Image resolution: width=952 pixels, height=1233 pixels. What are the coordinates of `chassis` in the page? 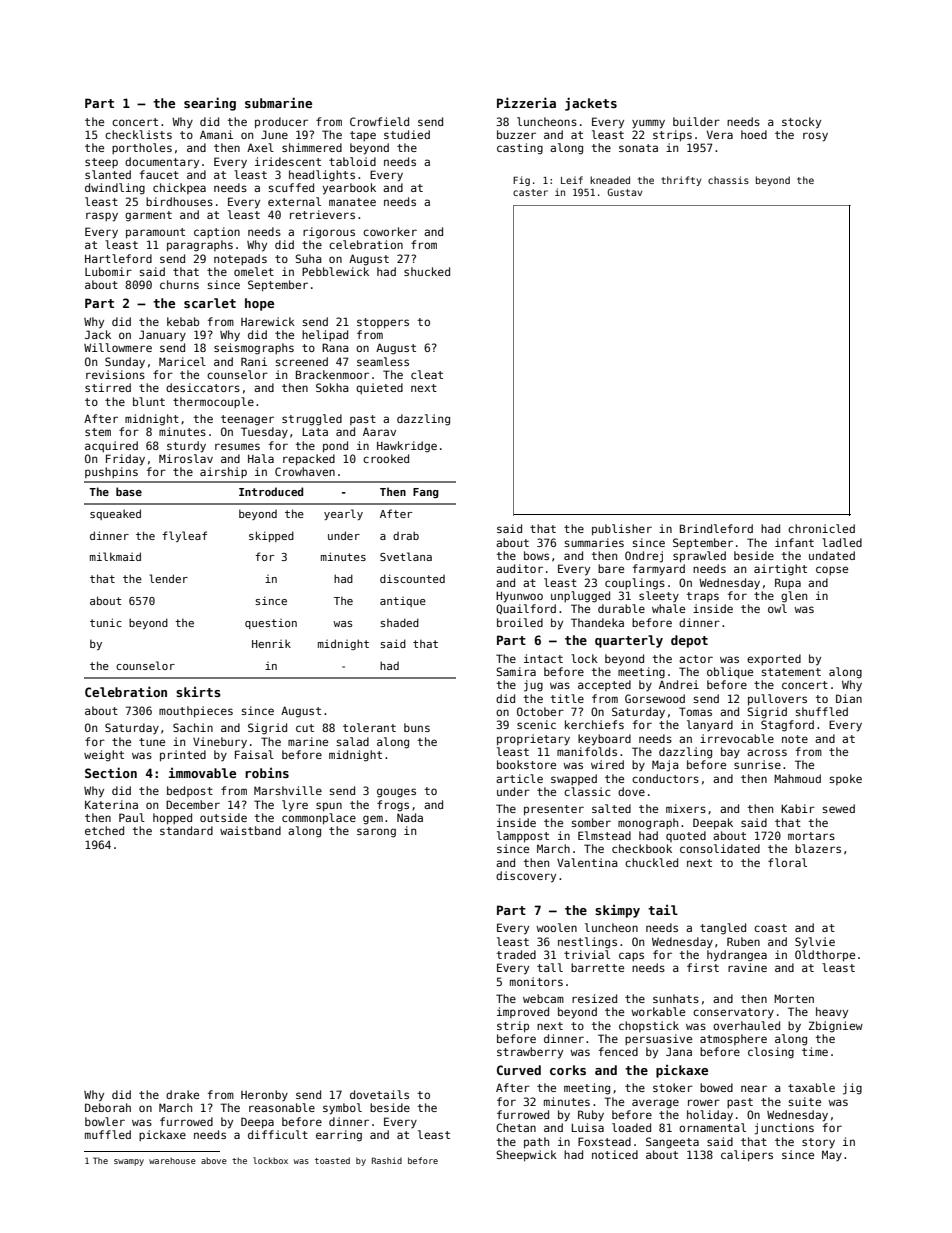 It's located at (728, 180).
